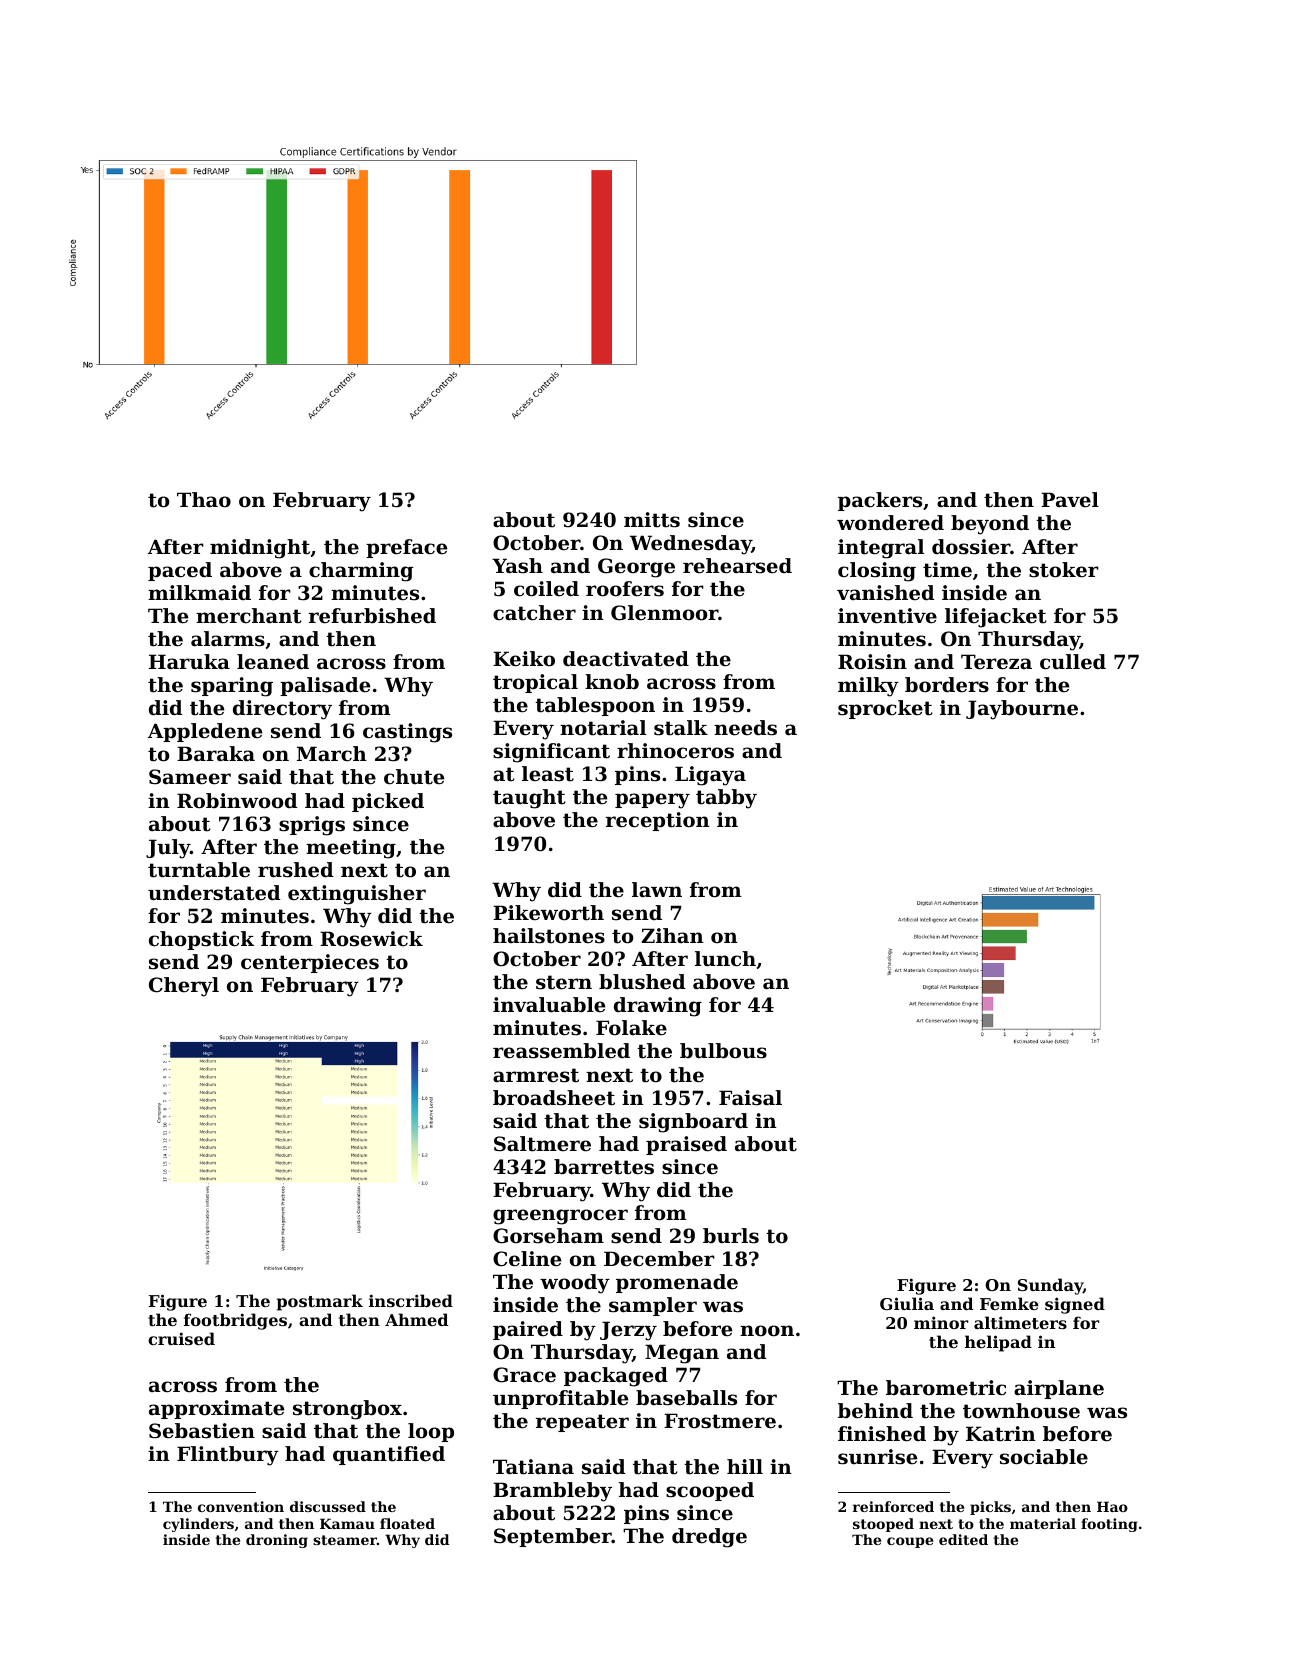  What do you see at coordinates (407, 1523) in the screenshot?
I see `floated` at bounding box center [407, 1523].
